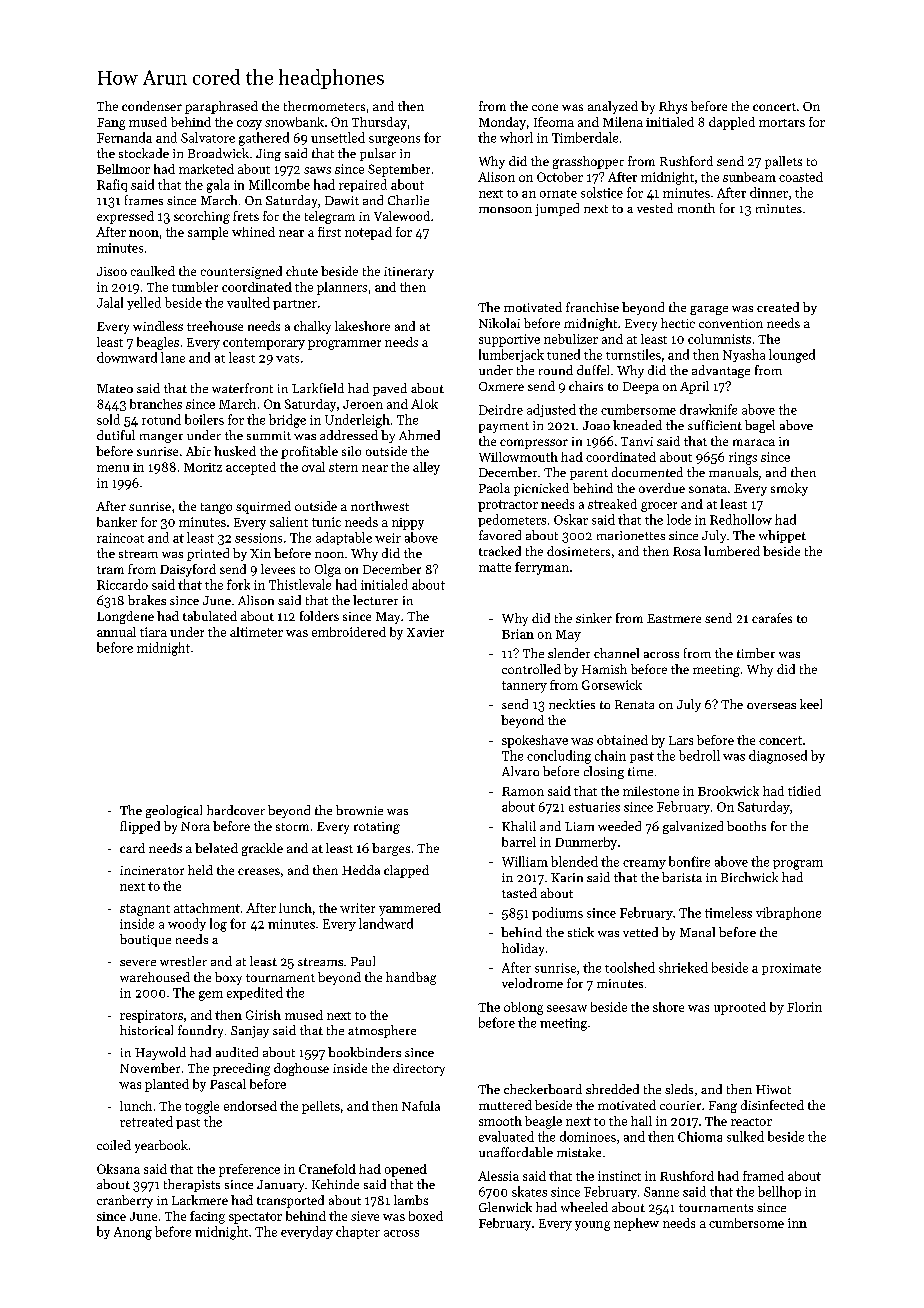  Describe the element at coordinates (749, 877) in the screenshot. I see `Birchwick` at that location.
